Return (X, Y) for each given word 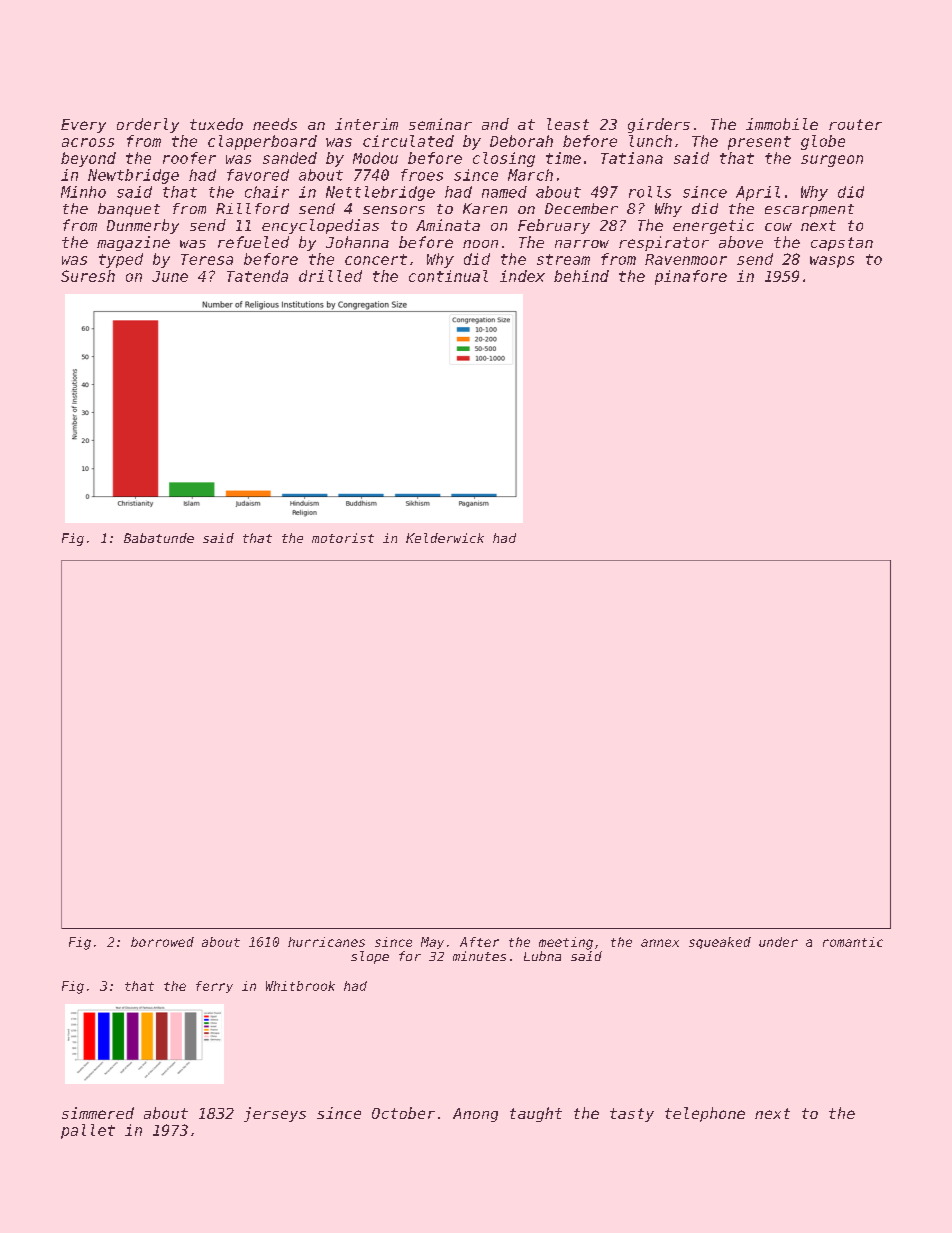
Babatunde (159, 538)
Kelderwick (445, 538)
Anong (475, 1115)
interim (366, 124)
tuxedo (216, 124)
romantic (853, 942)
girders (659, 125)
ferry (214, 987)
